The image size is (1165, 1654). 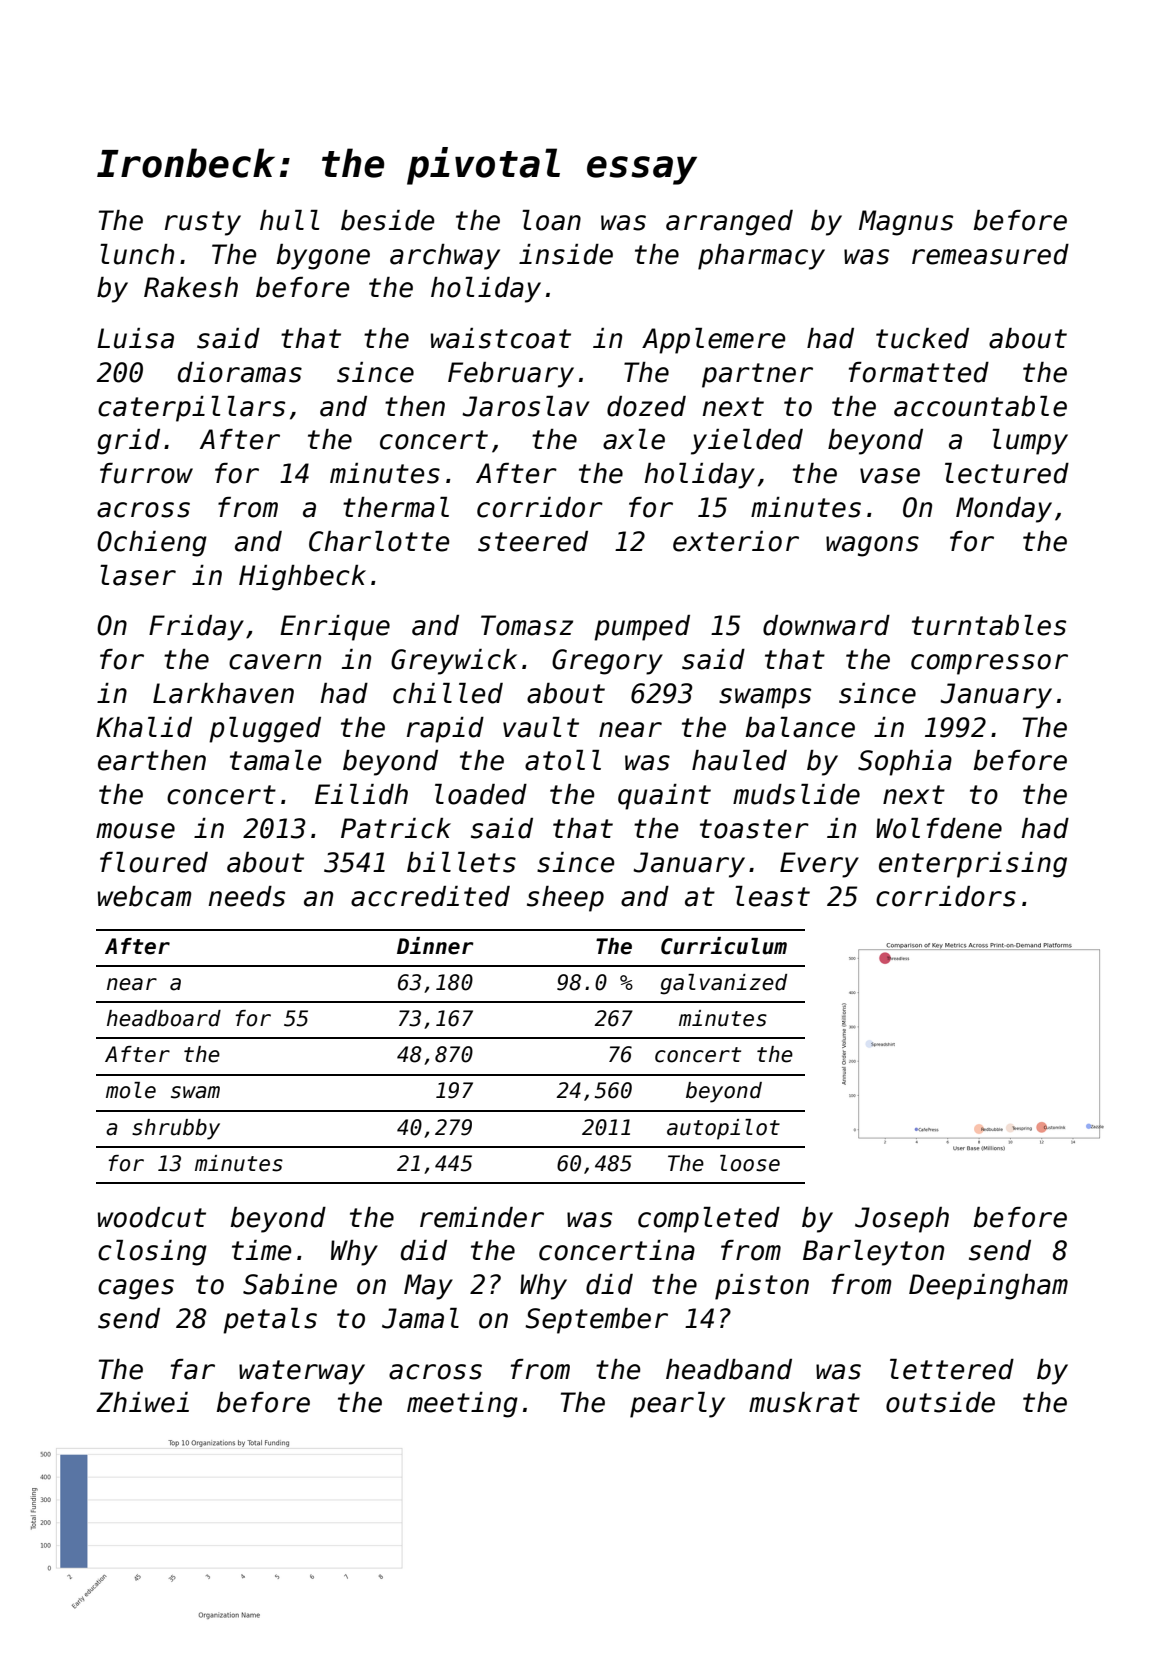 What do you see at coordinates (906, 223) in the screenshot?
I see `Magnus` at bounding box center [906, 223].
